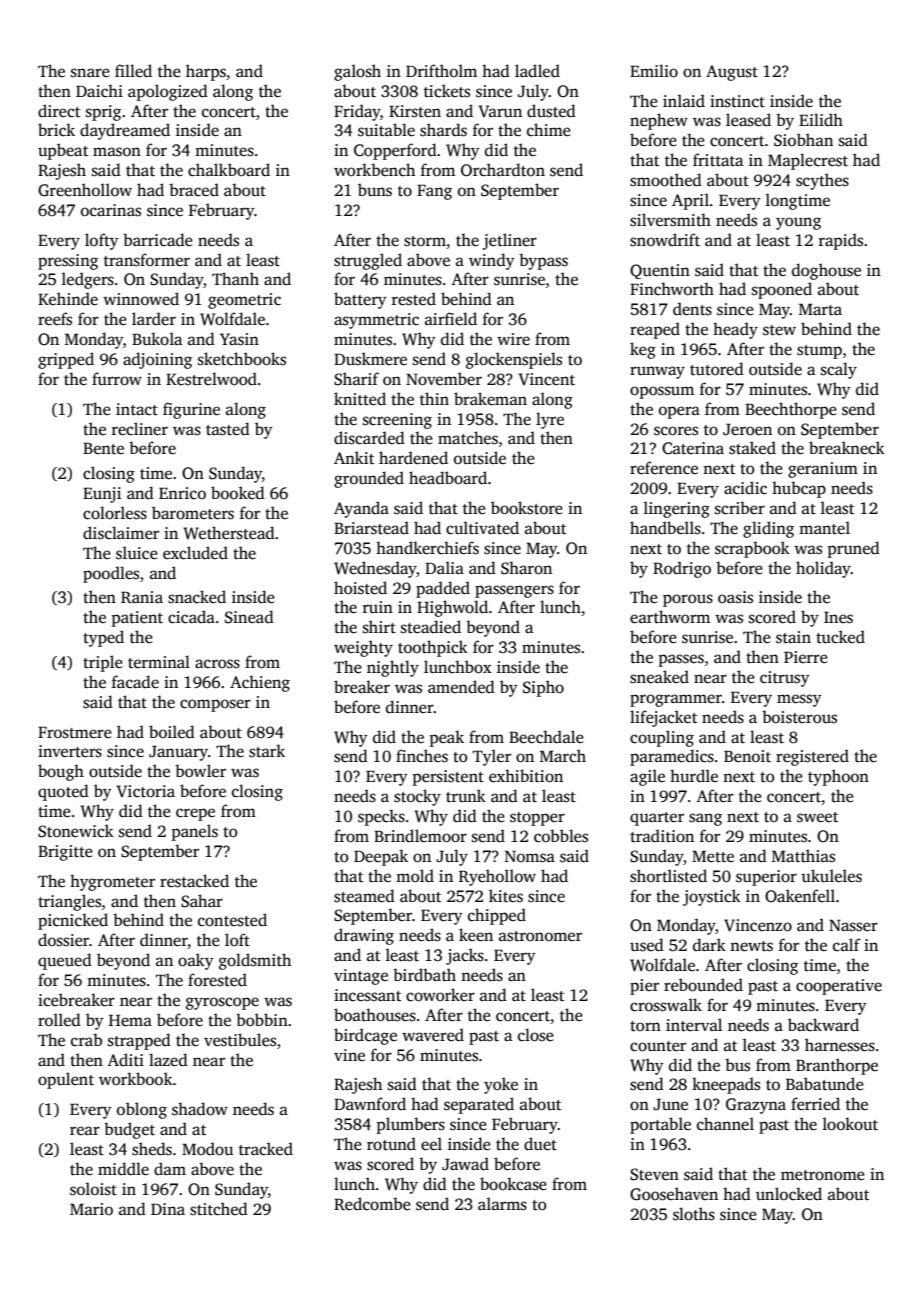  I want to click on August, so click(732, 73).
